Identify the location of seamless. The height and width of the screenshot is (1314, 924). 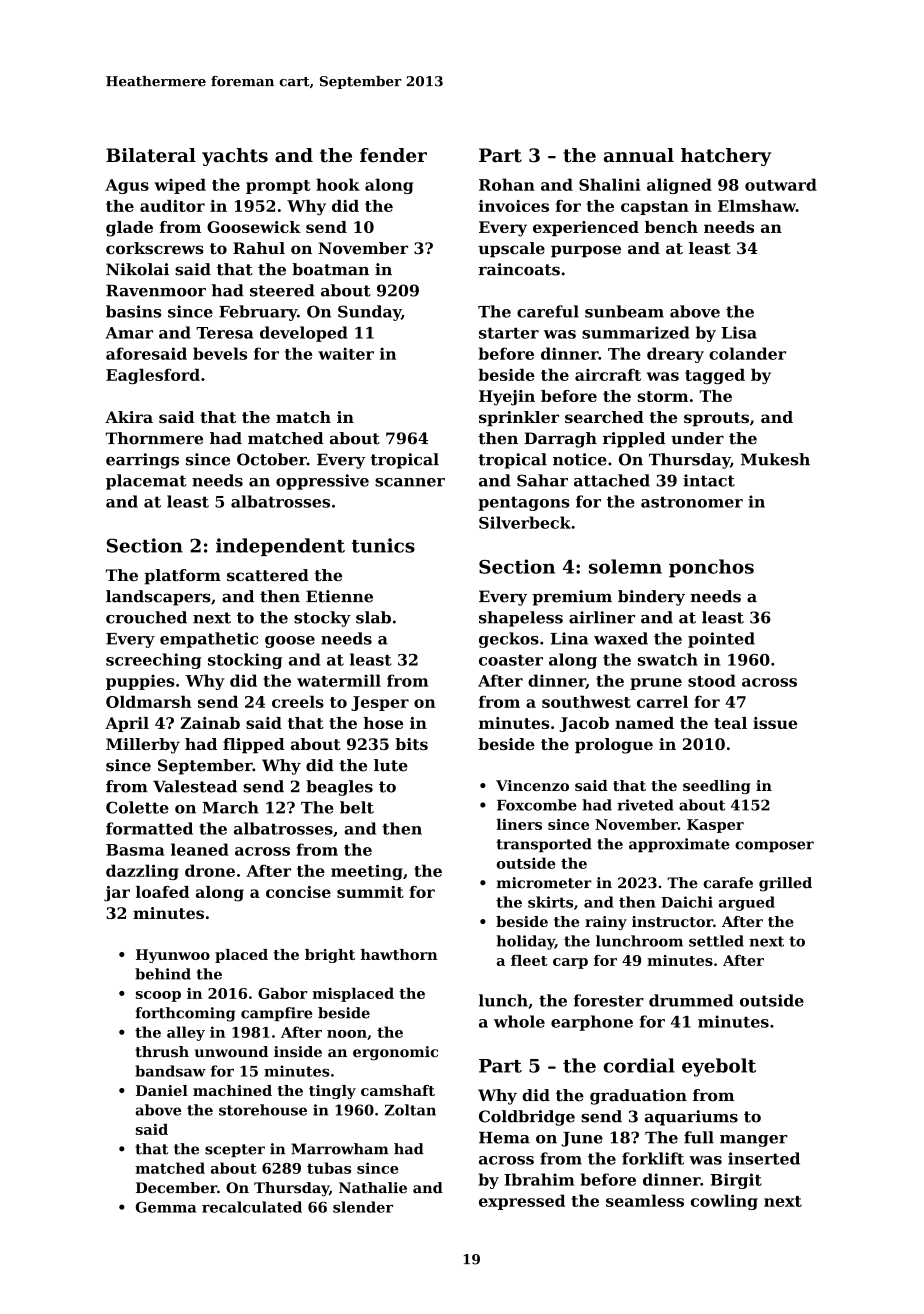
(645, 1200).
